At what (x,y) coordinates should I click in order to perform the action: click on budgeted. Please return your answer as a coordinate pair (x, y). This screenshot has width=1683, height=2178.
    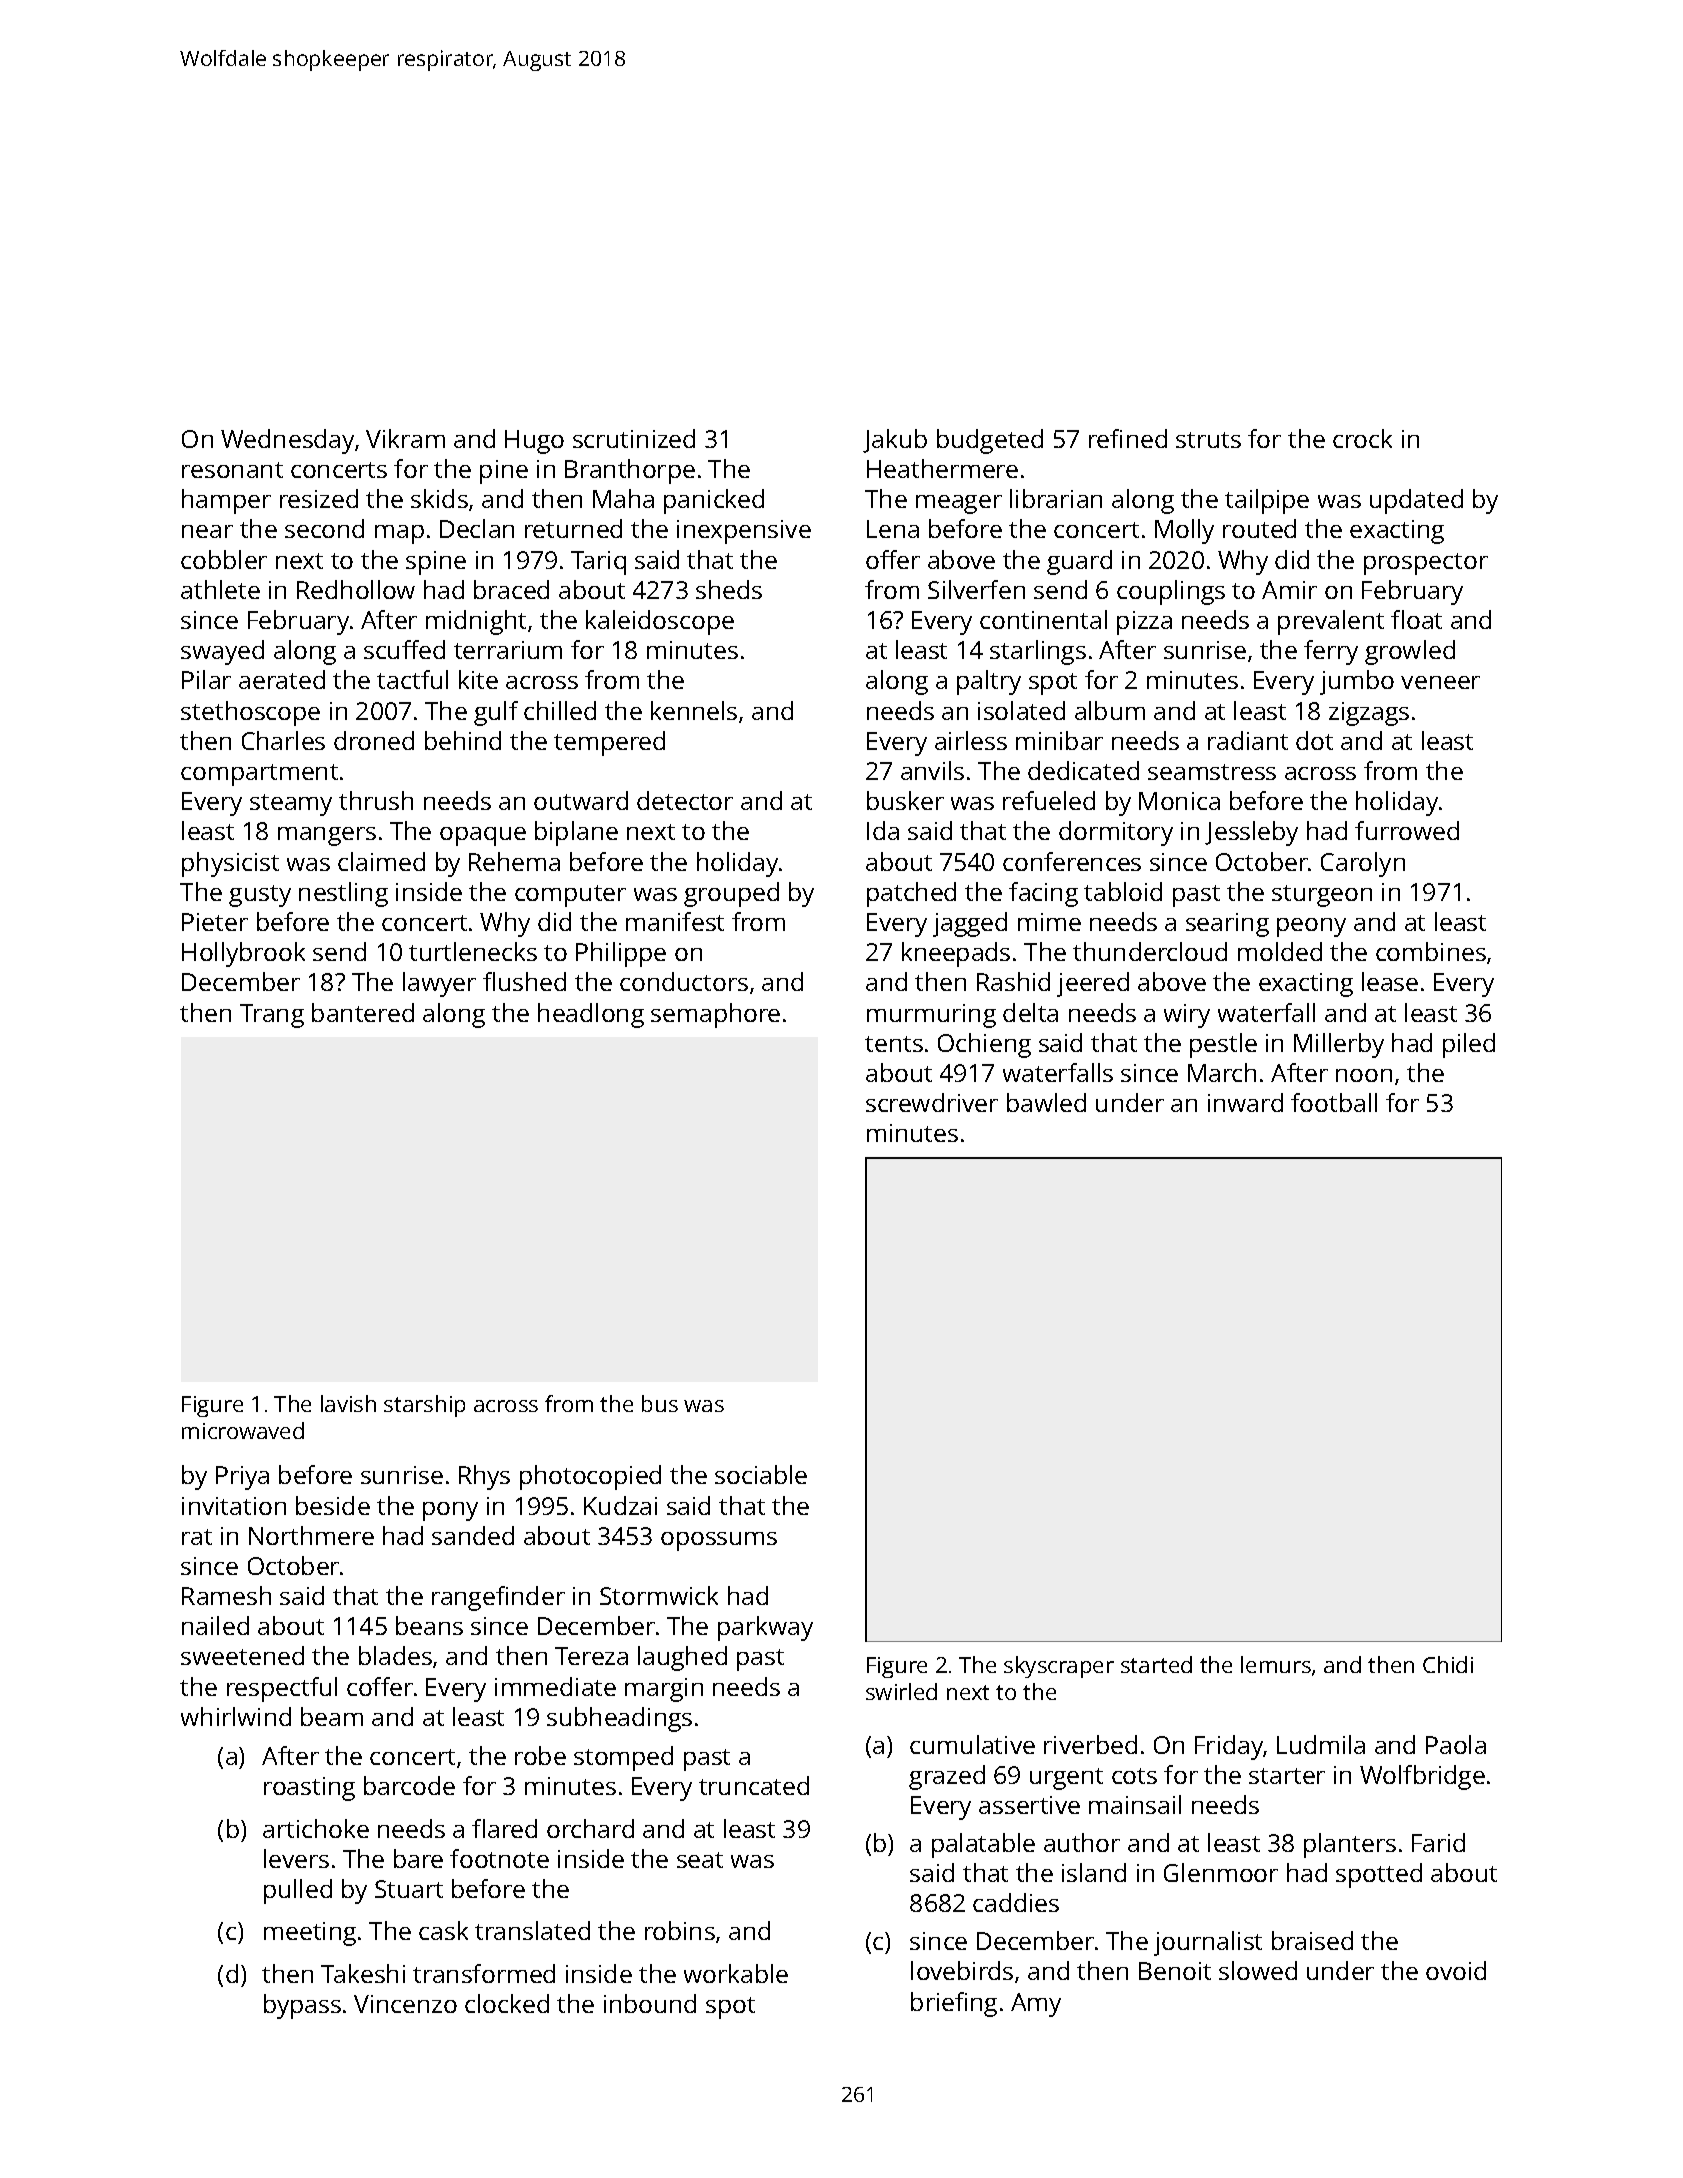
    Looking at the image, I should click on (990, 441).
